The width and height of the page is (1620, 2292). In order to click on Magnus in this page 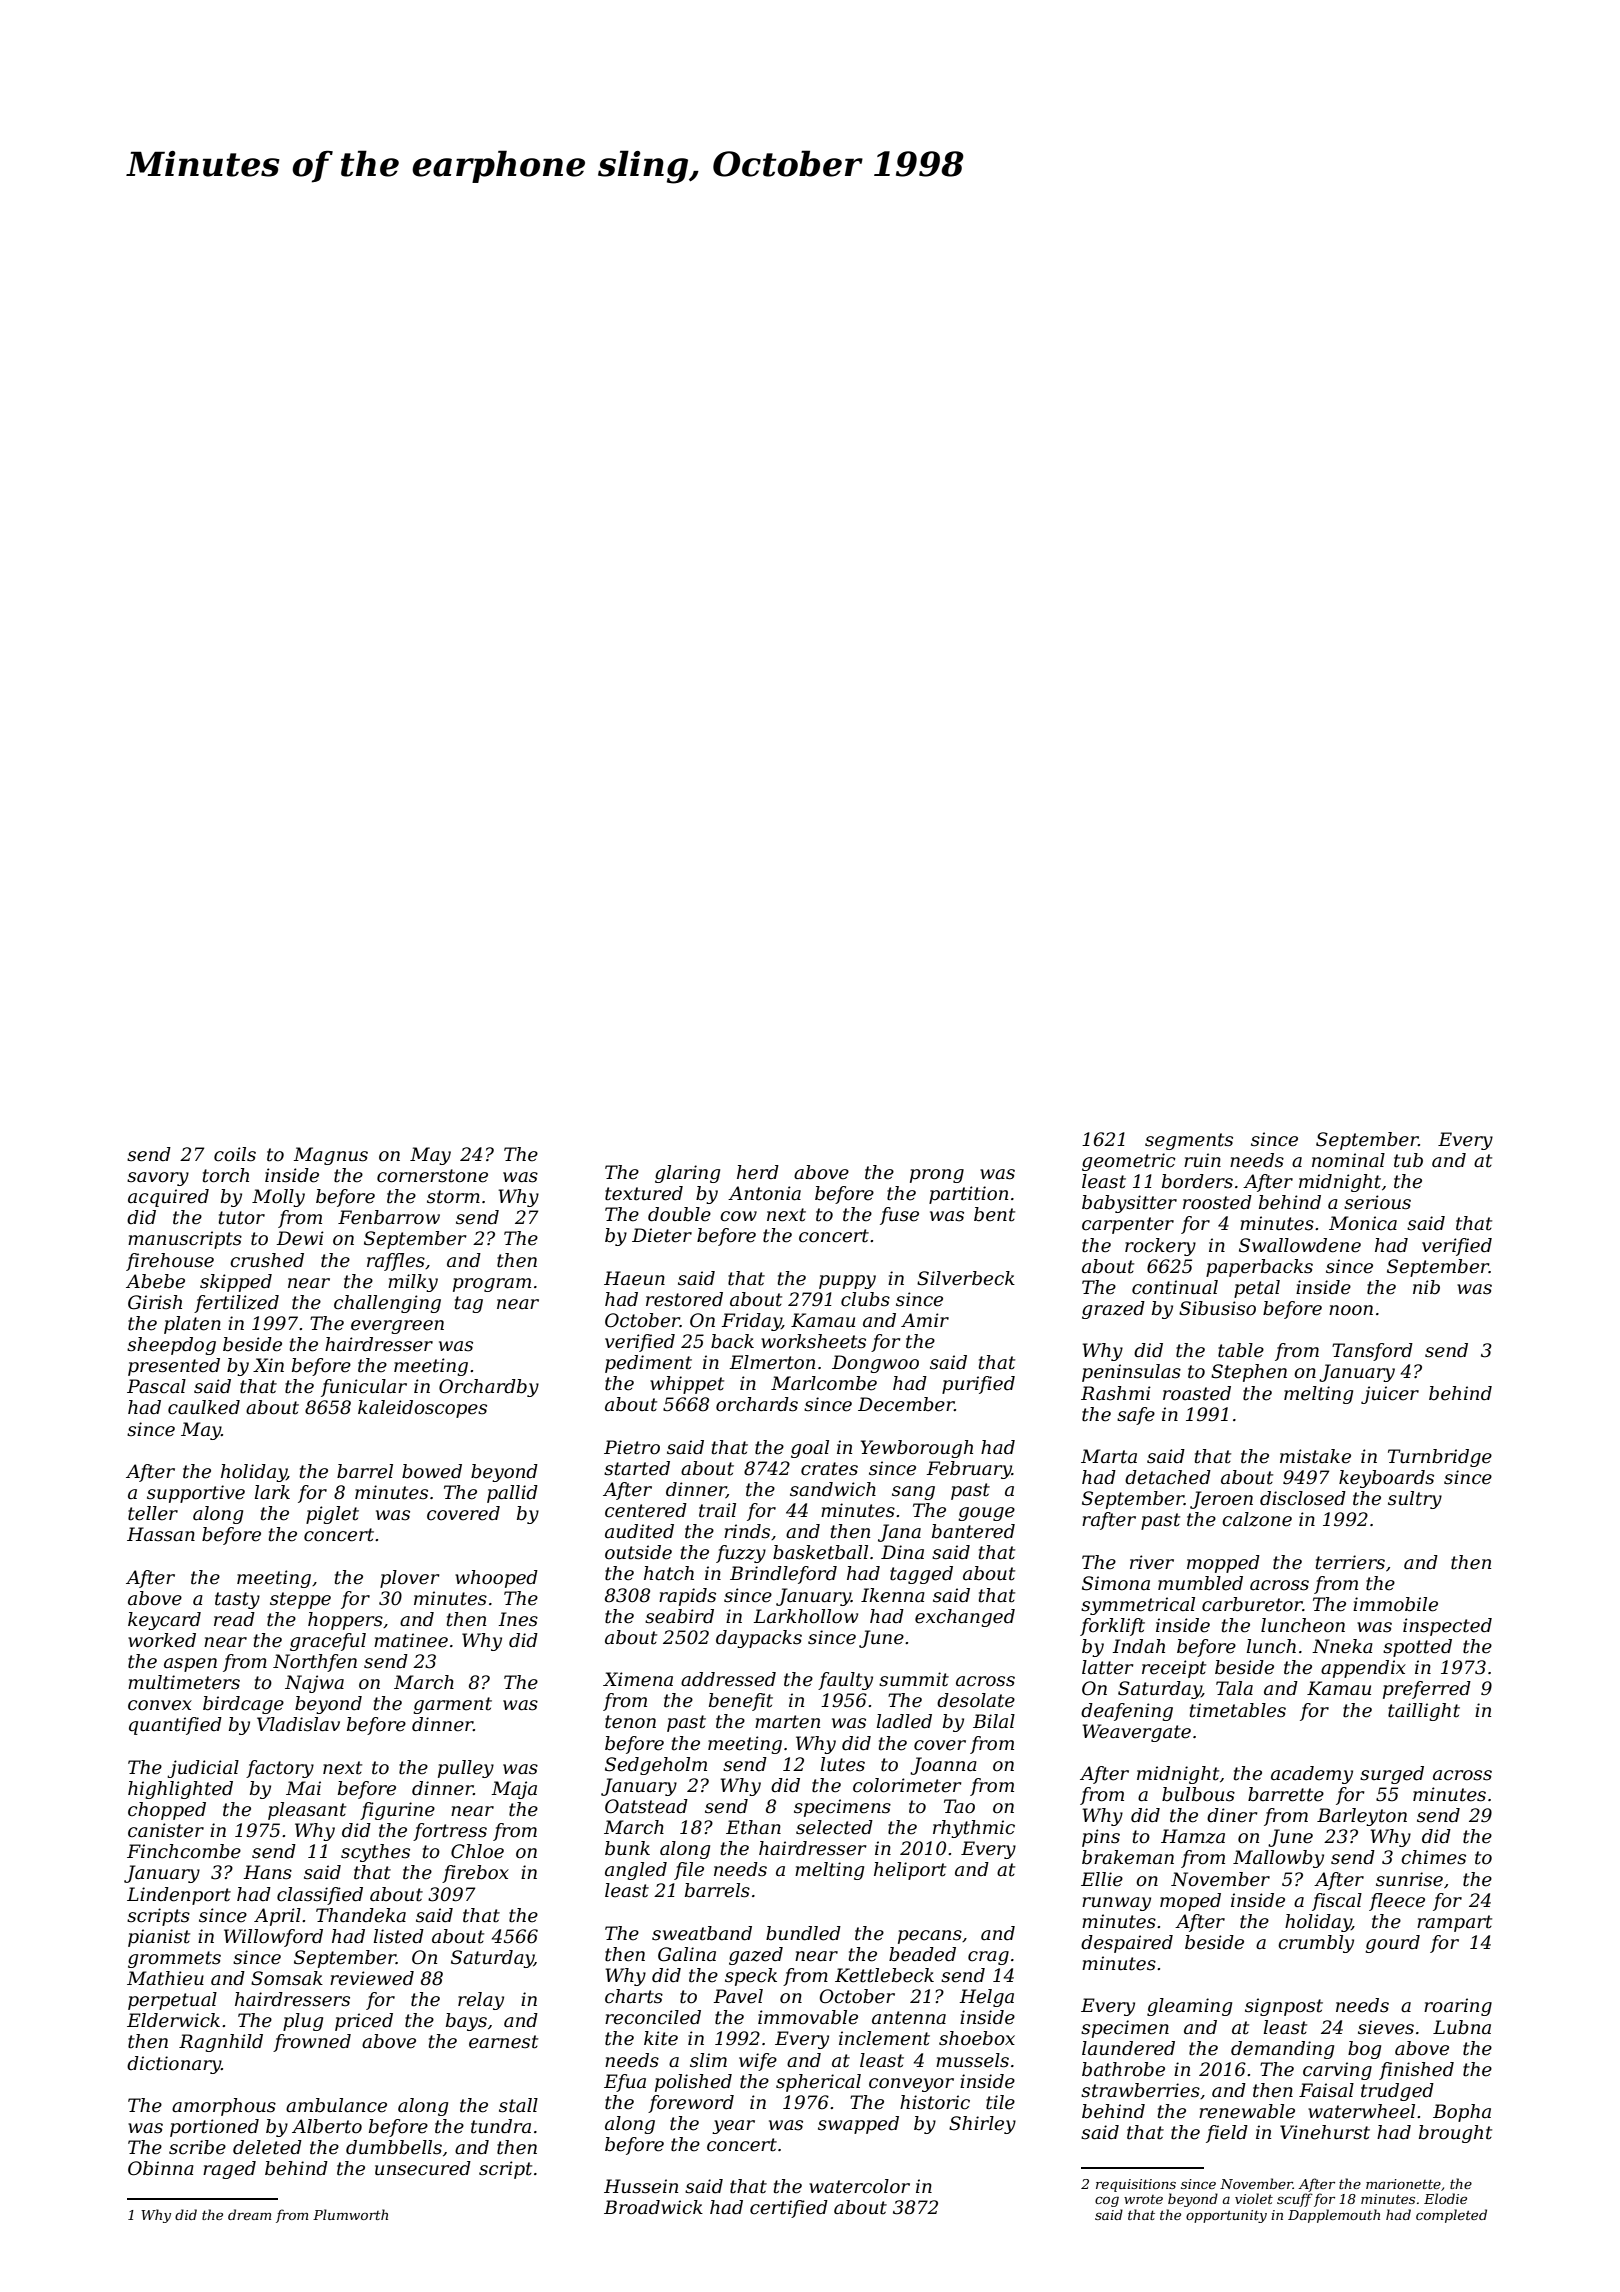, I will do `click(330, 1156)`.
